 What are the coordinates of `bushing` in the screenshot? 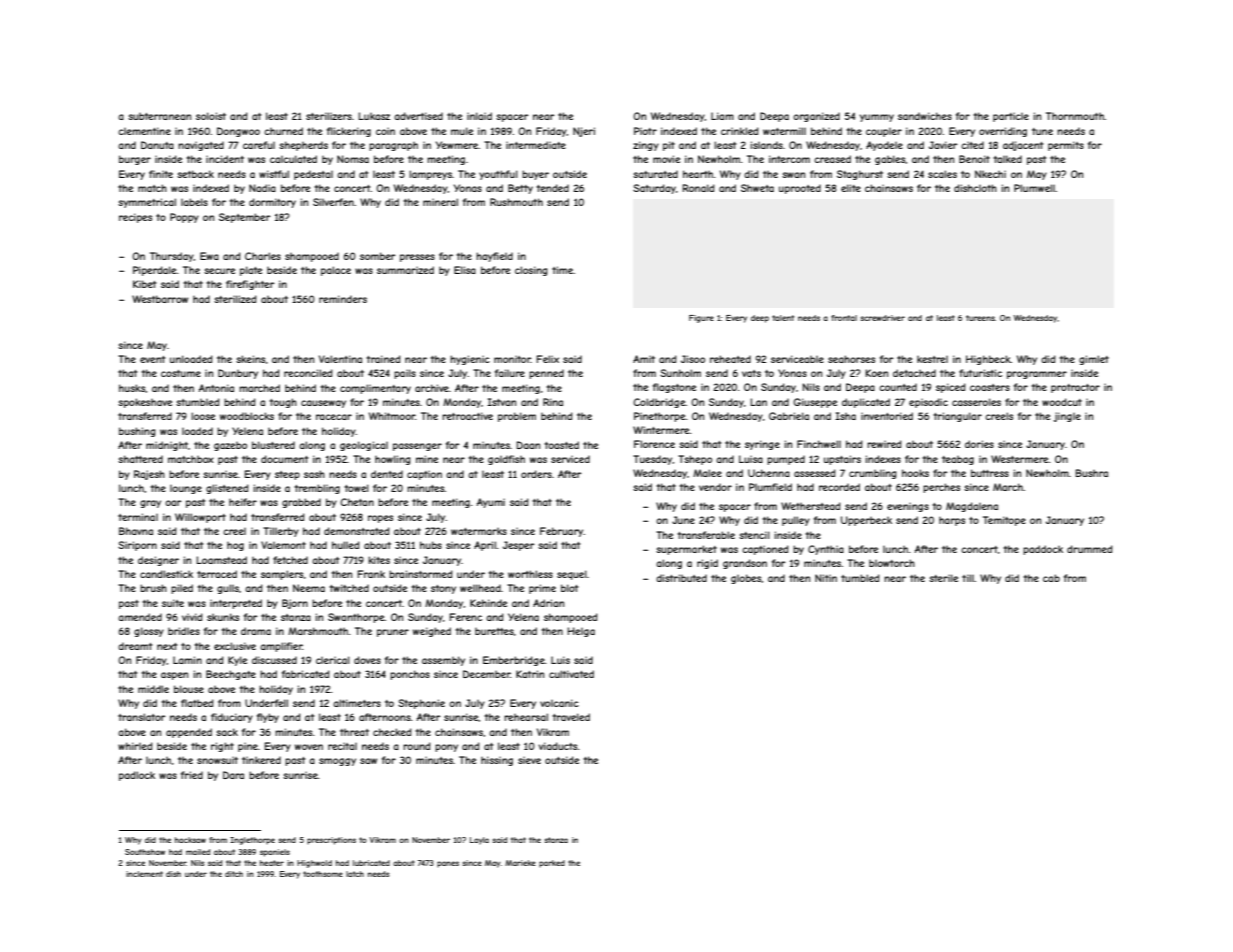 It's located at (137, 432).
